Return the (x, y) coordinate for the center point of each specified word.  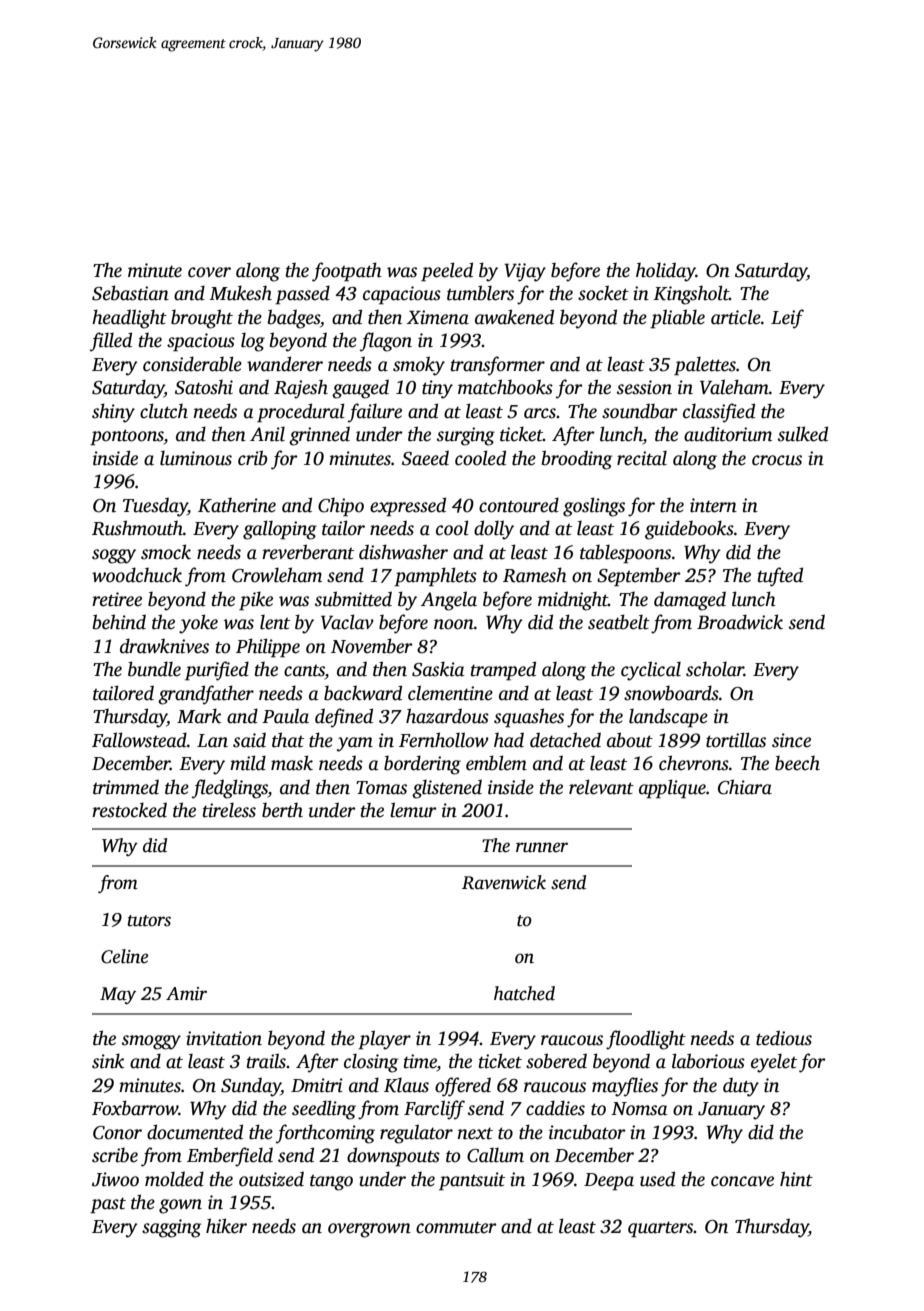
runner (542, 847)
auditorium (728, 434)
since (791, 740)
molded (174, 1179)
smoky (419, 366)
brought (202, 319)
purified (217, 671)
